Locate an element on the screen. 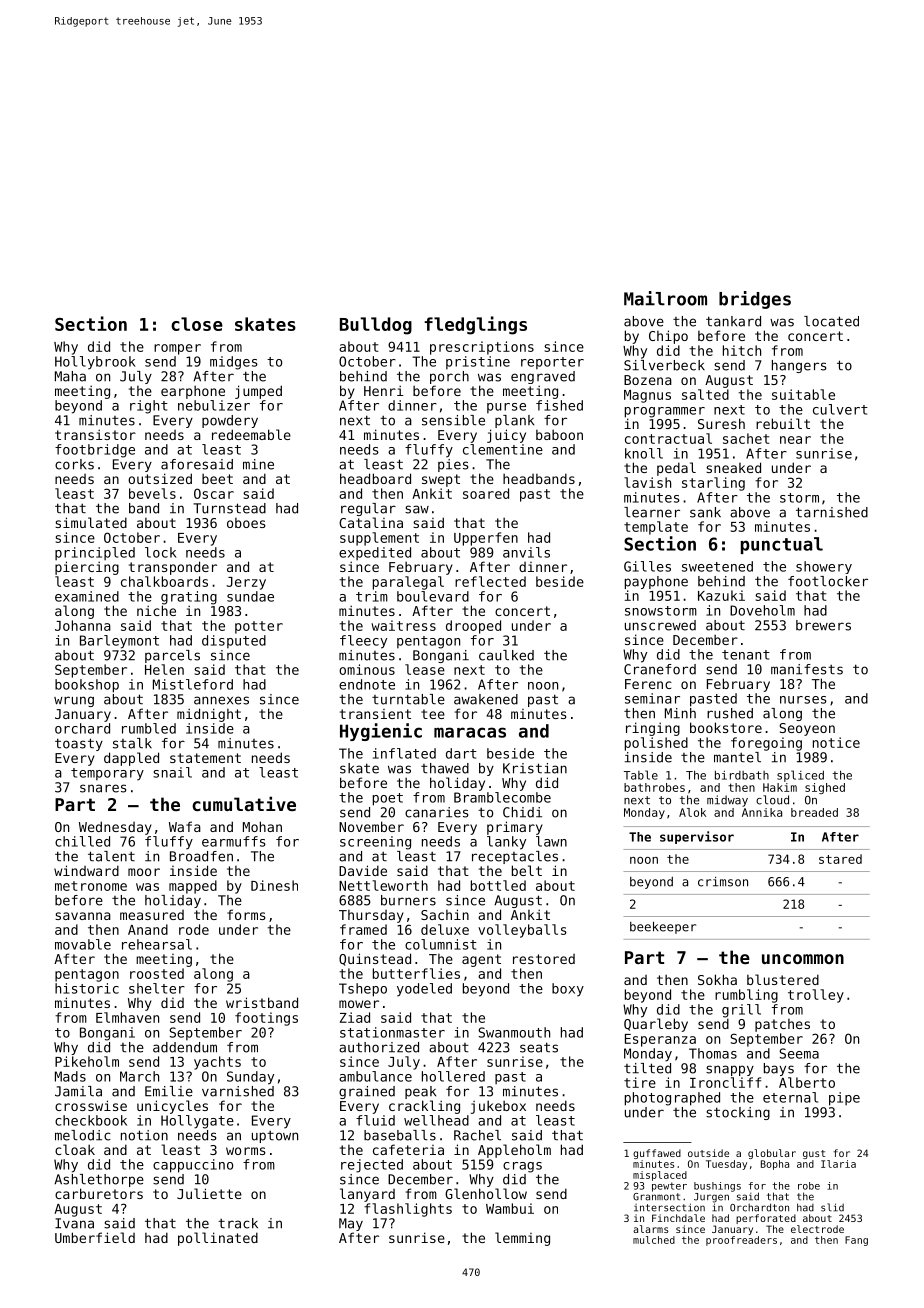  headboard is located at coordinates (375, 478).
